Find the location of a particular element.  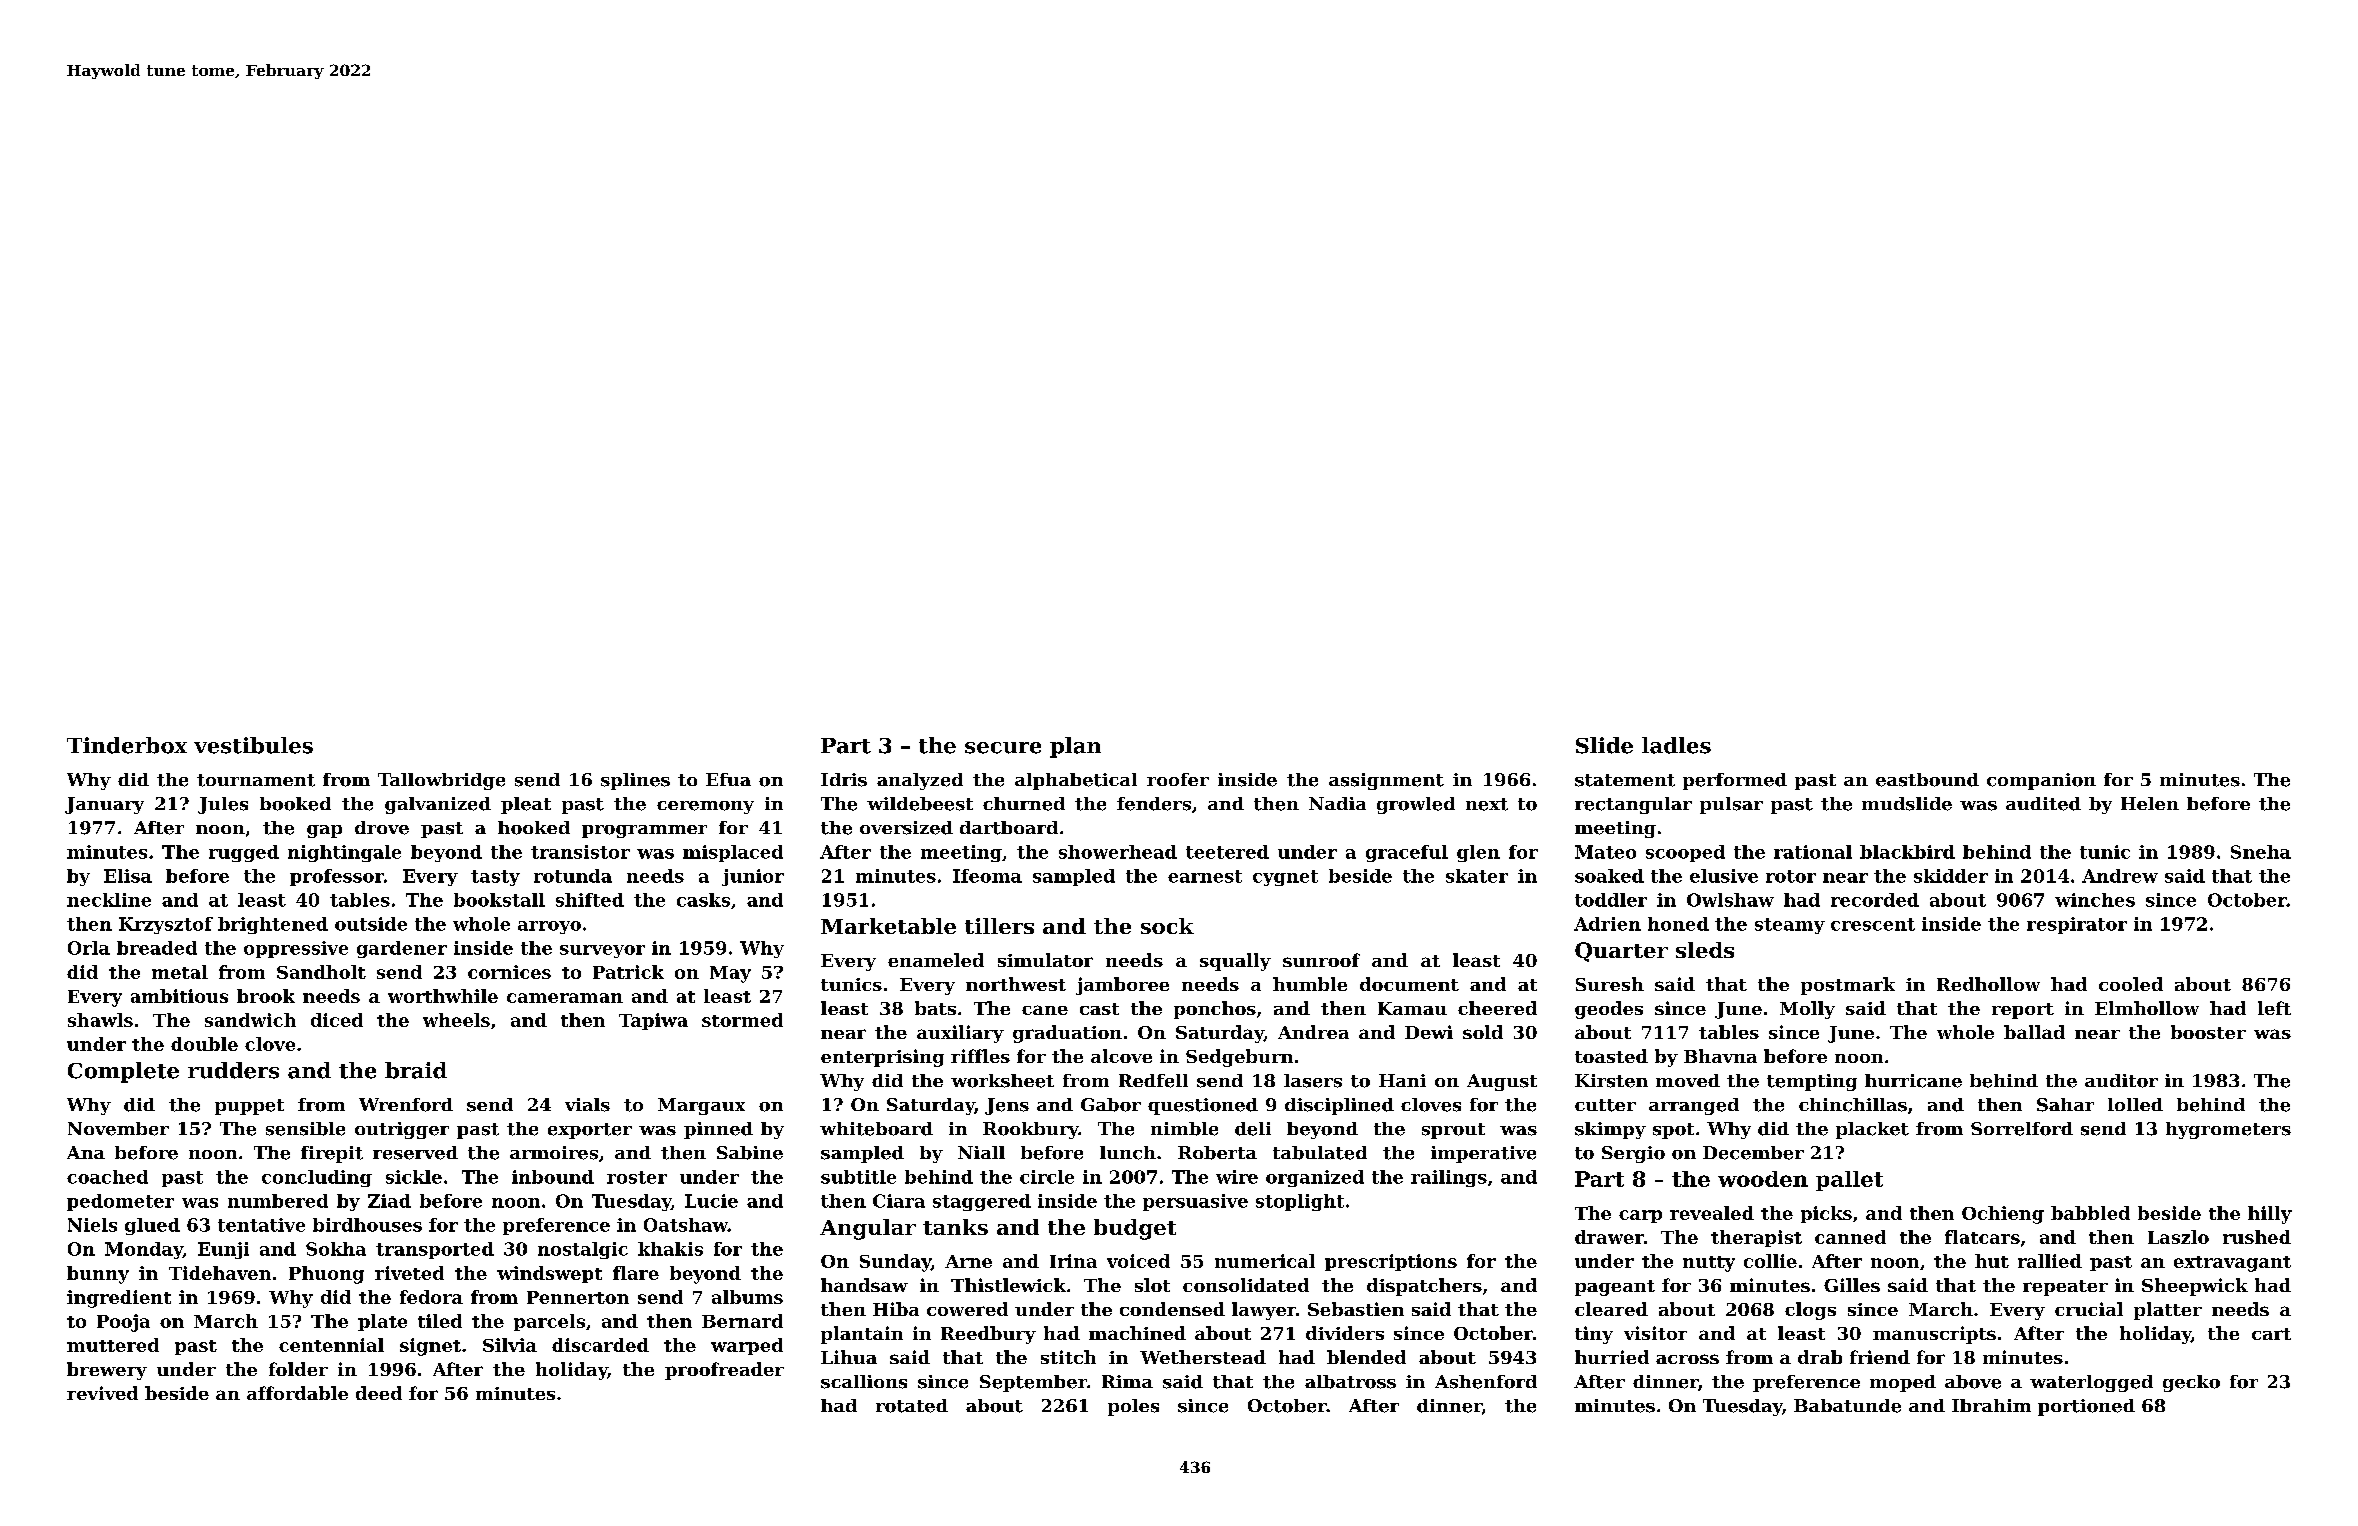

November is located at coordinates (118, 1129).
